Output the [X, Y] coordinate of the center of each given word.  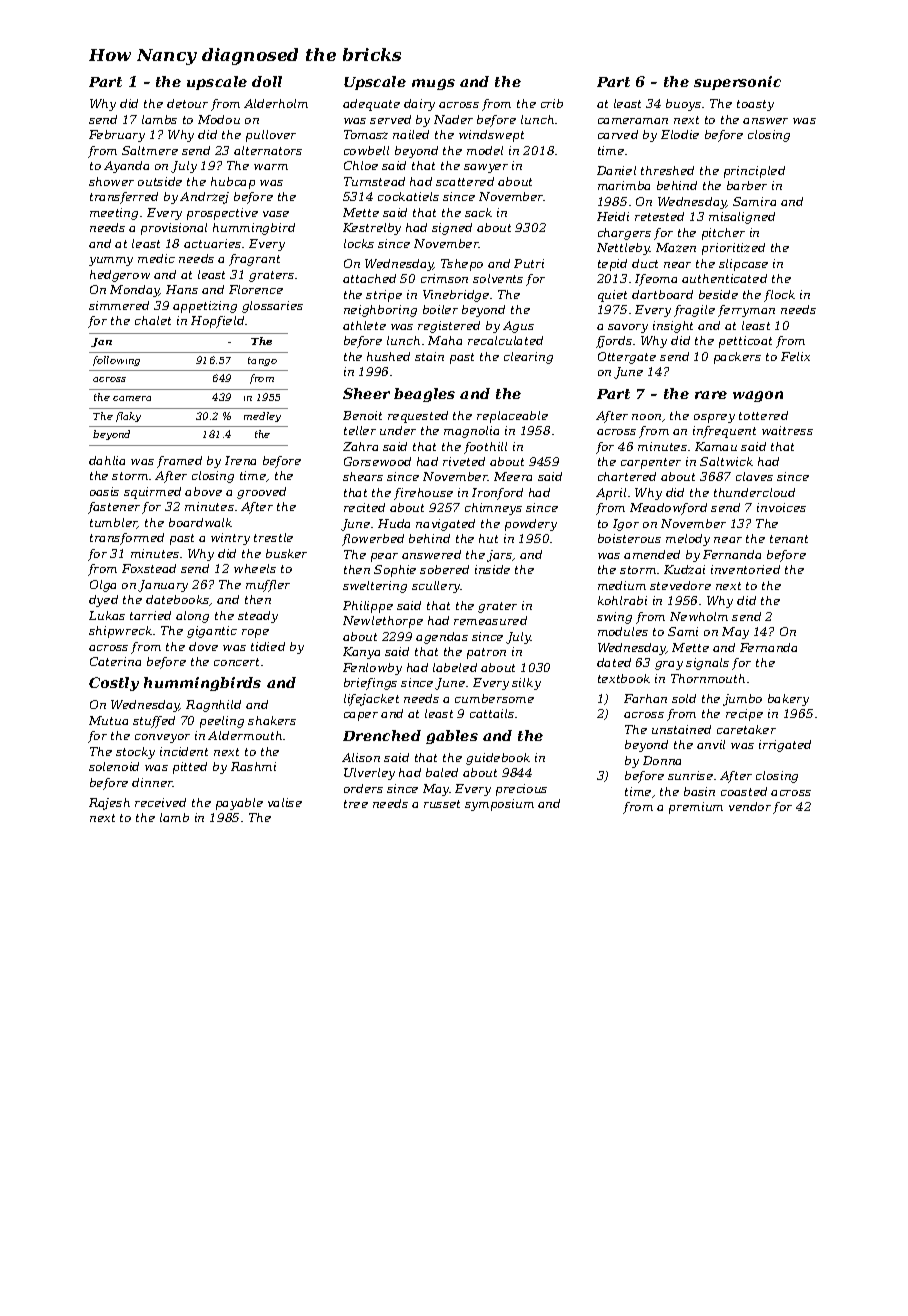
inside [492, 569]
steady [258, 617]
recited [364, 507]
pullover [271, 136]
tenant [789, 539]
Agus [518, 327]
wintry [230, 539]
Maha [445, 340]
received [160, 802]
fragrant [254, 260]
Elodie [680, 134]
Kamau [716, 446]
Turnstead [374, 181]
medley [262, 417]
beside [718, 294]
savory [628, 328]
